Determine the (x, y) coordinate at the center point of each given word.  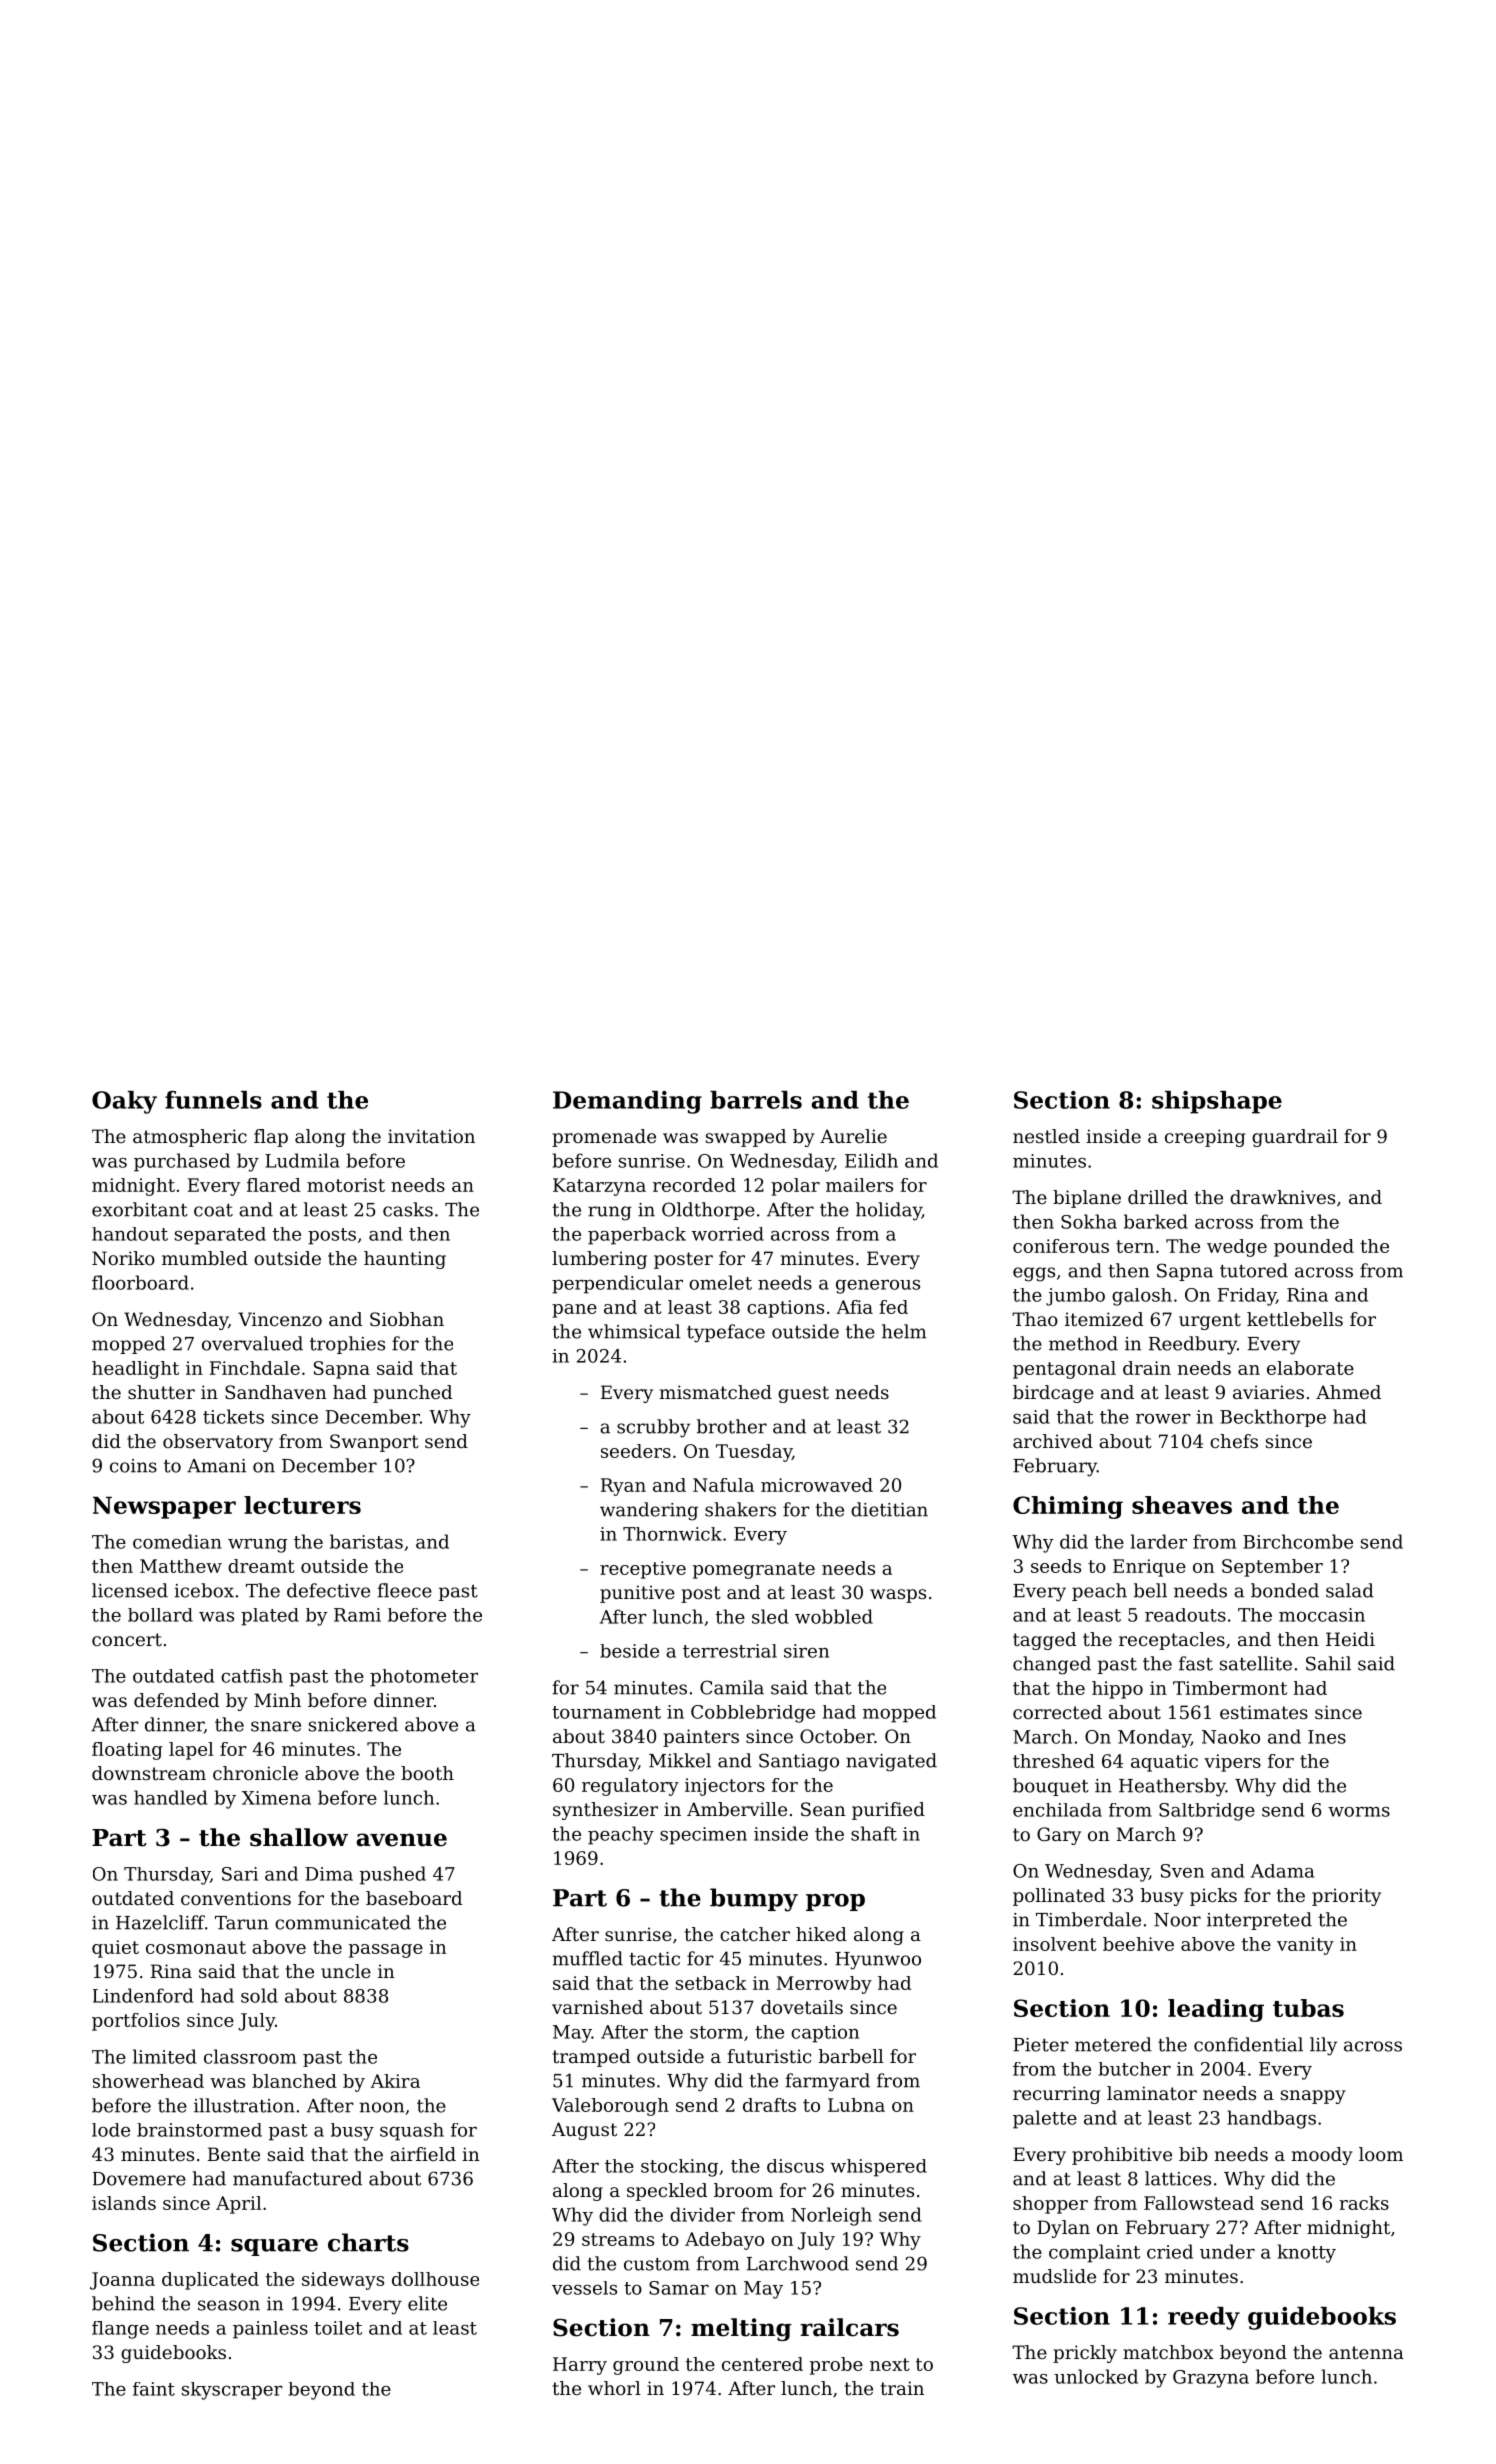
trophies (347, 1345)
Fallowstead (1199, 2203)
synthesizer (605, 1811)
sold (259, 1995)
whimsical (634, 1331)
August (584, 2131)
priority (1346, 1897)
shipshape (1217, 1102)
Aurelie (853, 1136)
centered (762, 2364)
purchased (182, 1162)
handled (170, 1797)
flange (120, 2330)
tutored (1254, 1270)
